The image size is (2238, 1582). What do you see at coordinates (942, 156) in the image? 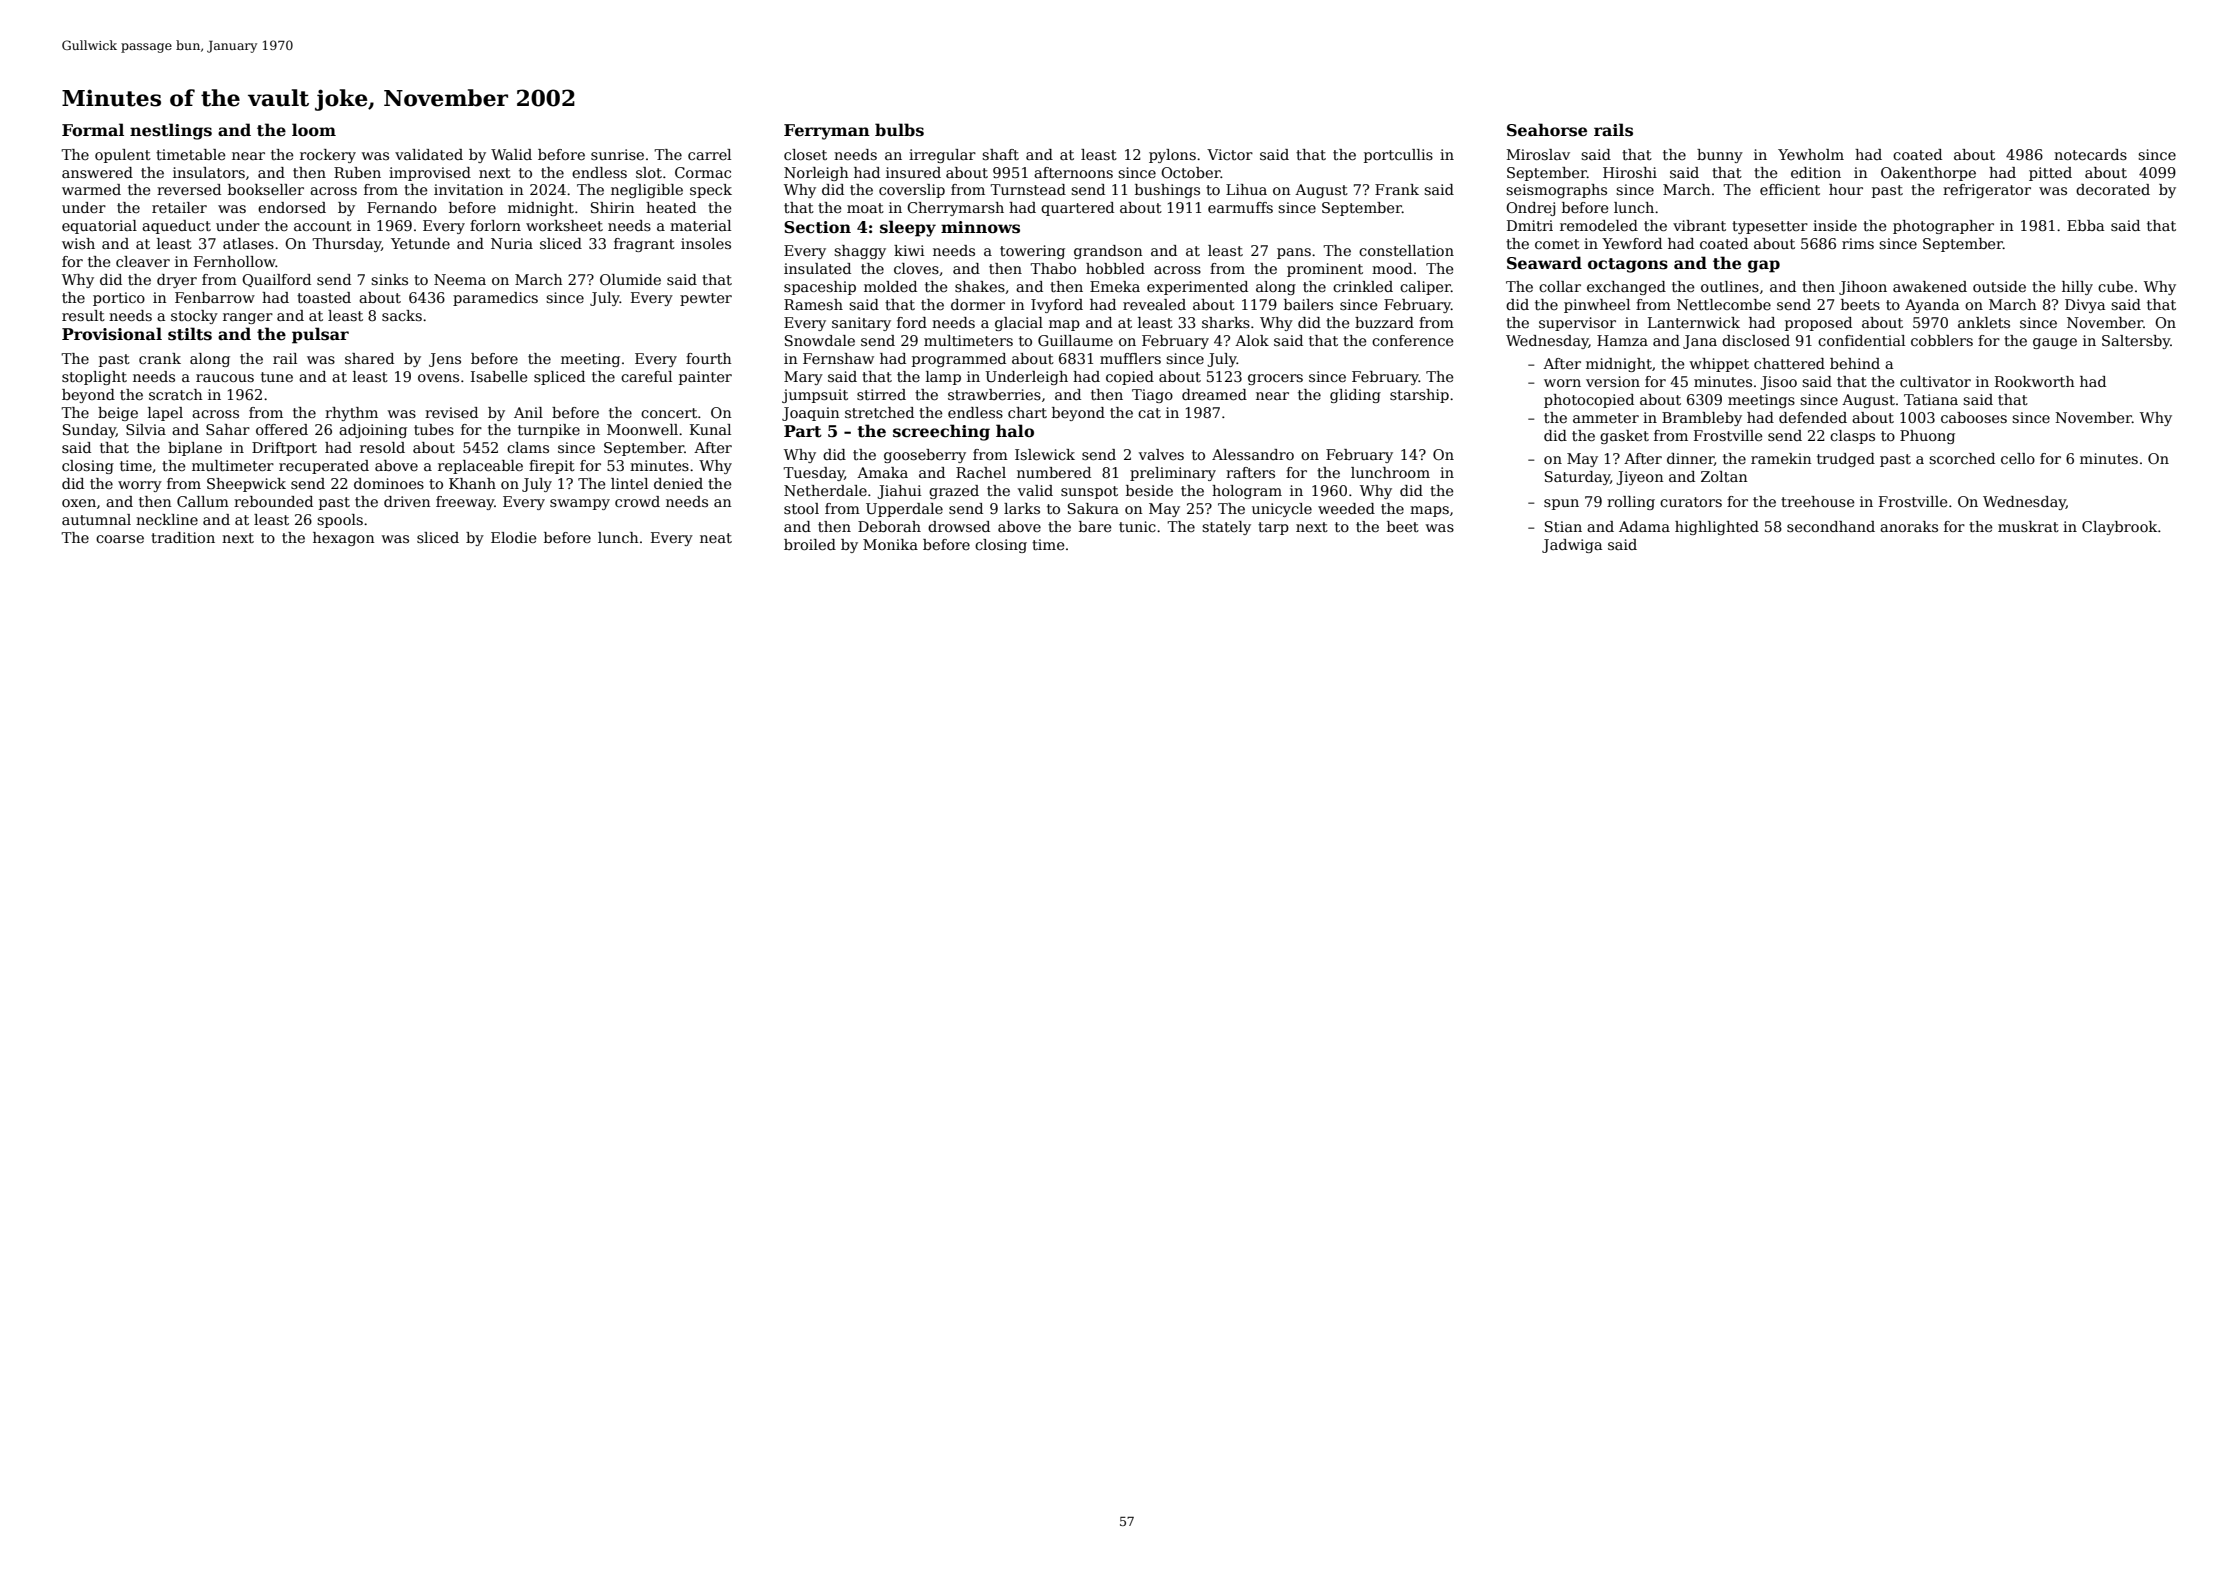
I see `irregular` at bounding box center [942, 156].
